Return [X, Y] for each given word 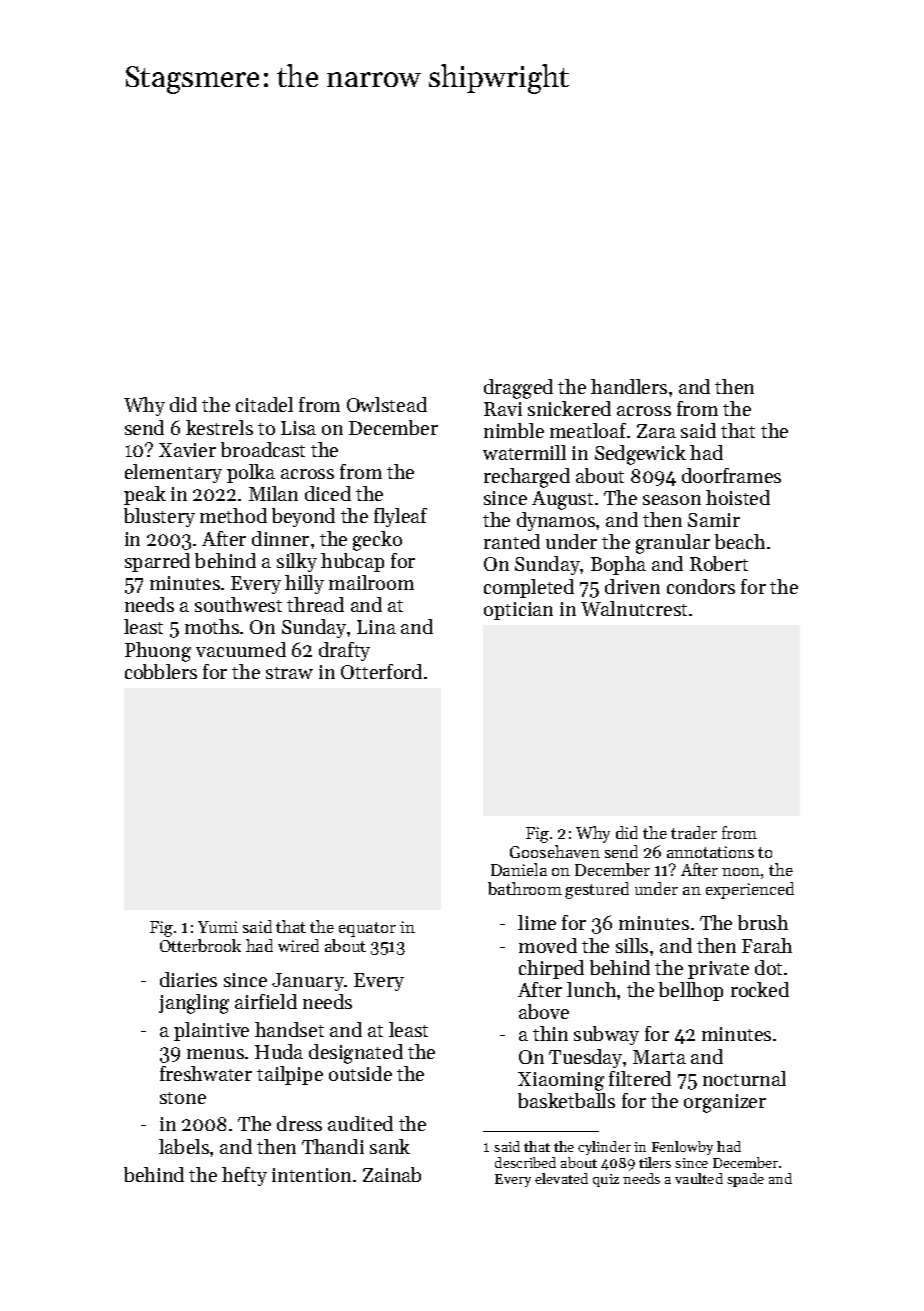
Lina [376, 627]
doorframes [731, 475]
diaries [188, 979]
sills [632, 945]
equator [367, 929]
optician [518, 611]
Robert [719, 563]
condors [701, 586]
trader [694, 832]
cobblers [161, 671]
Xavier [187, 450]
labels [184, 1146]
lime [537, 922]
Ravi [503, 409]
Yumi [218, 927]
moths [212, 626]
